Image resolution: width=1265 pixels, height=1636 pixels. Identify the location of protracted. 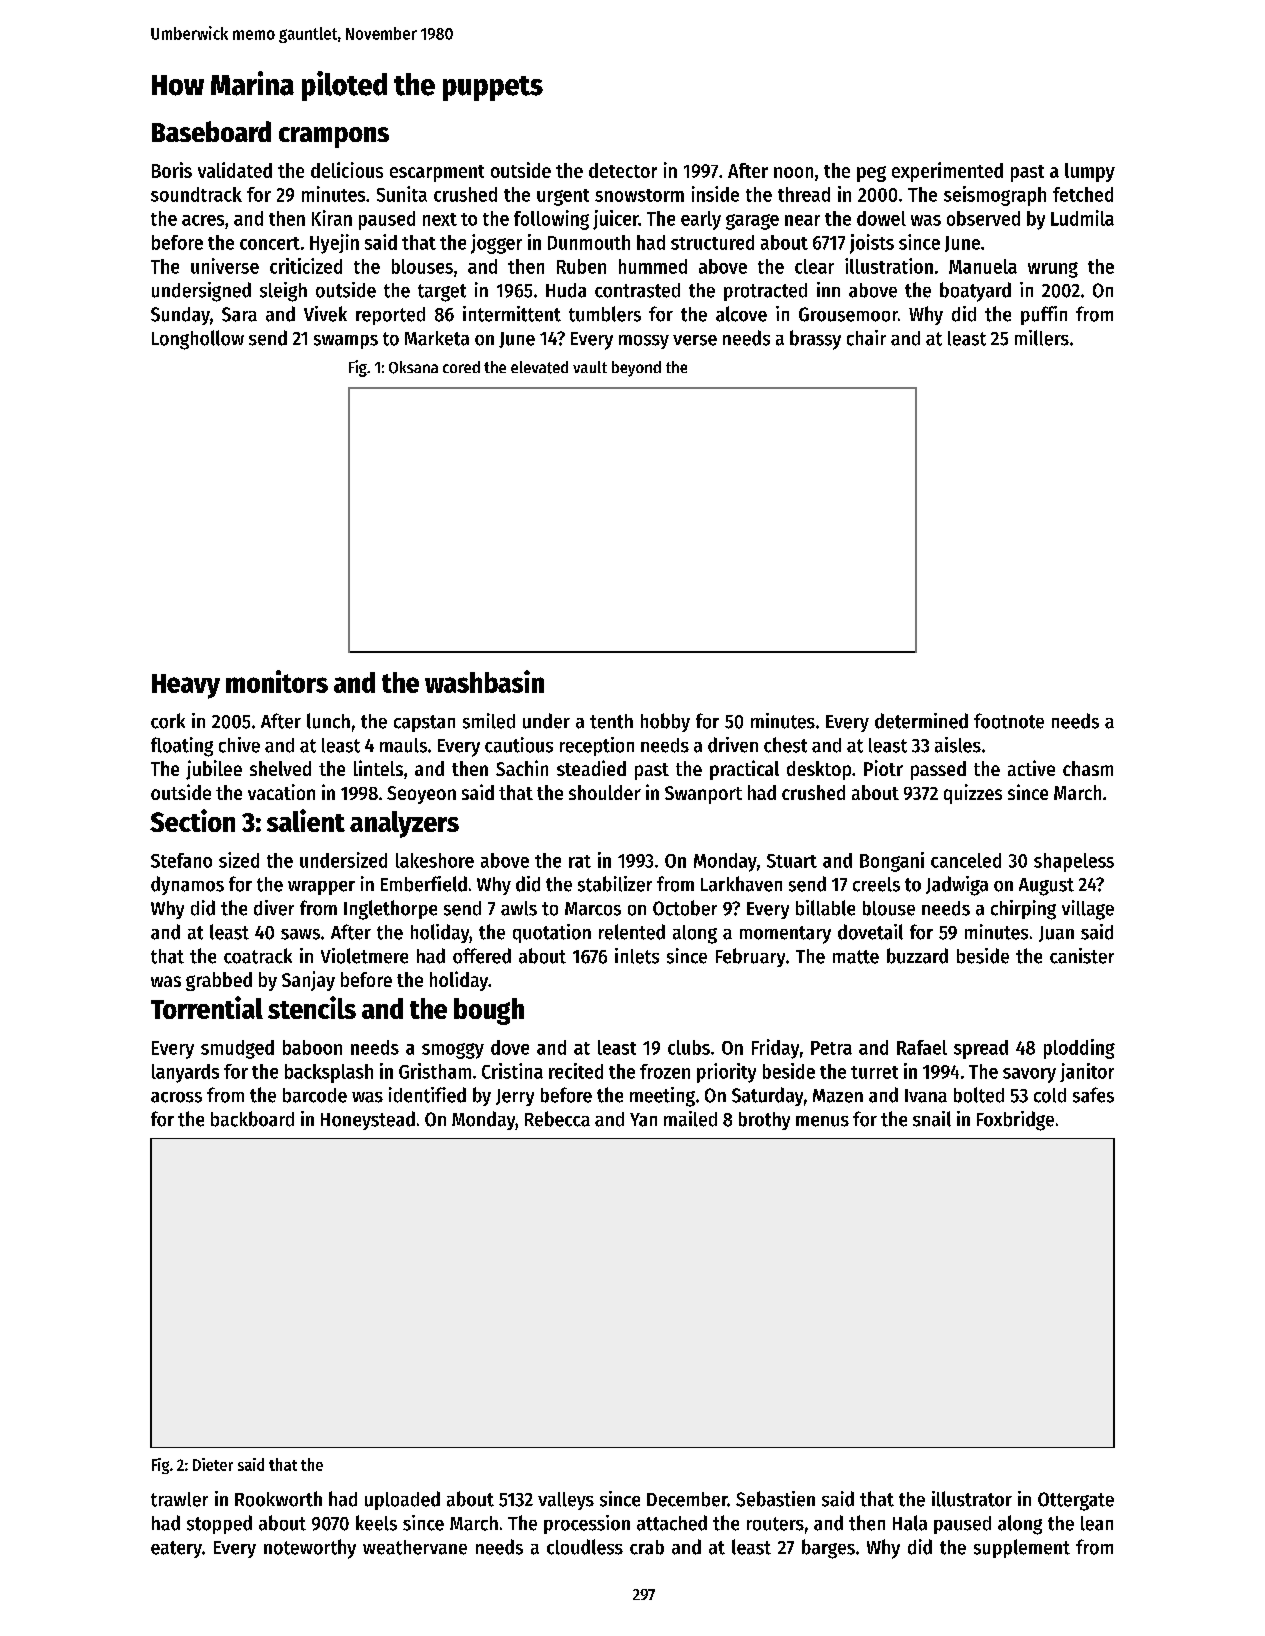
(765, 292).
